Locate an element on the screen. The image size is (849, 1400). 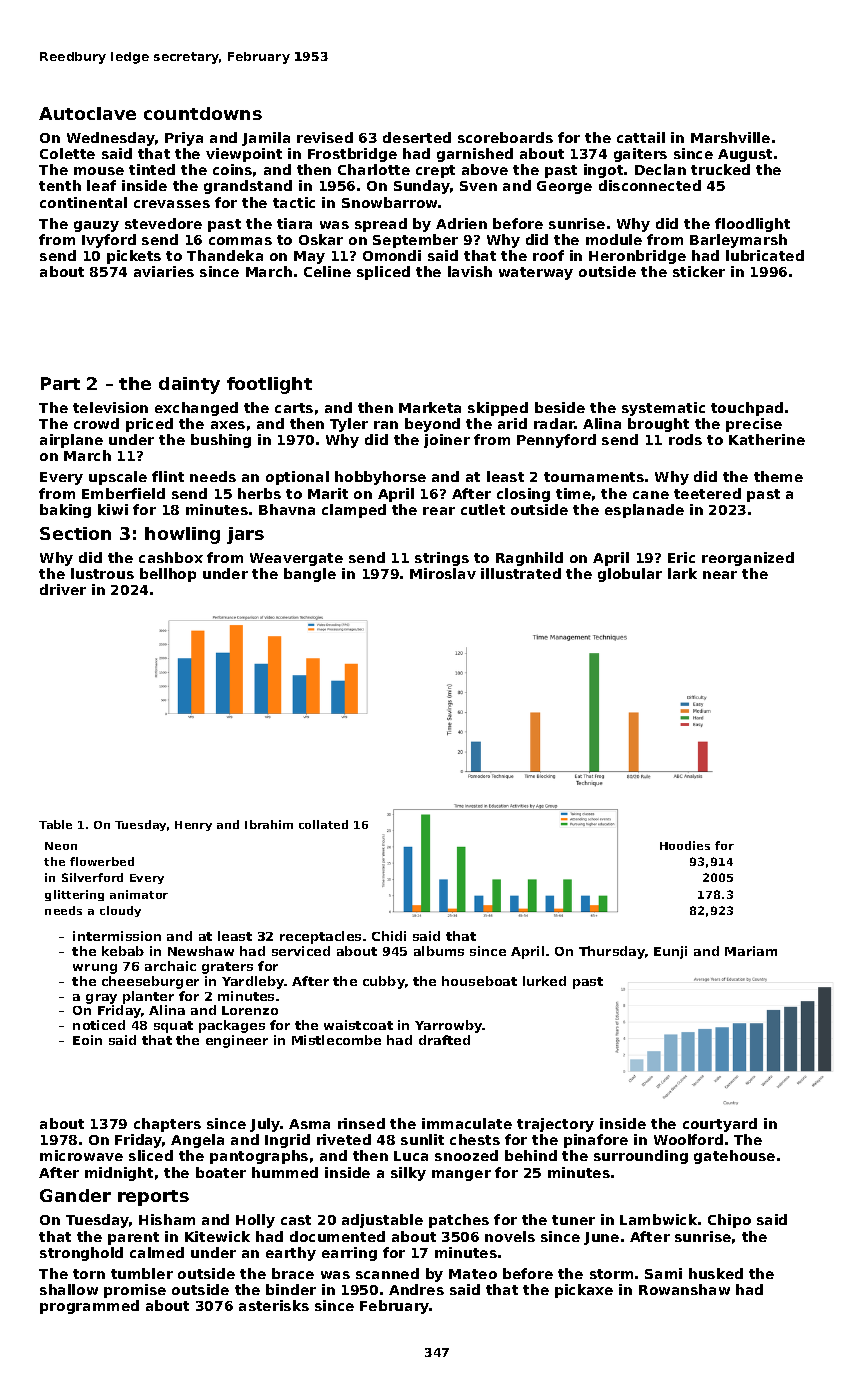
bangle is located at coordinates (310, 575).
